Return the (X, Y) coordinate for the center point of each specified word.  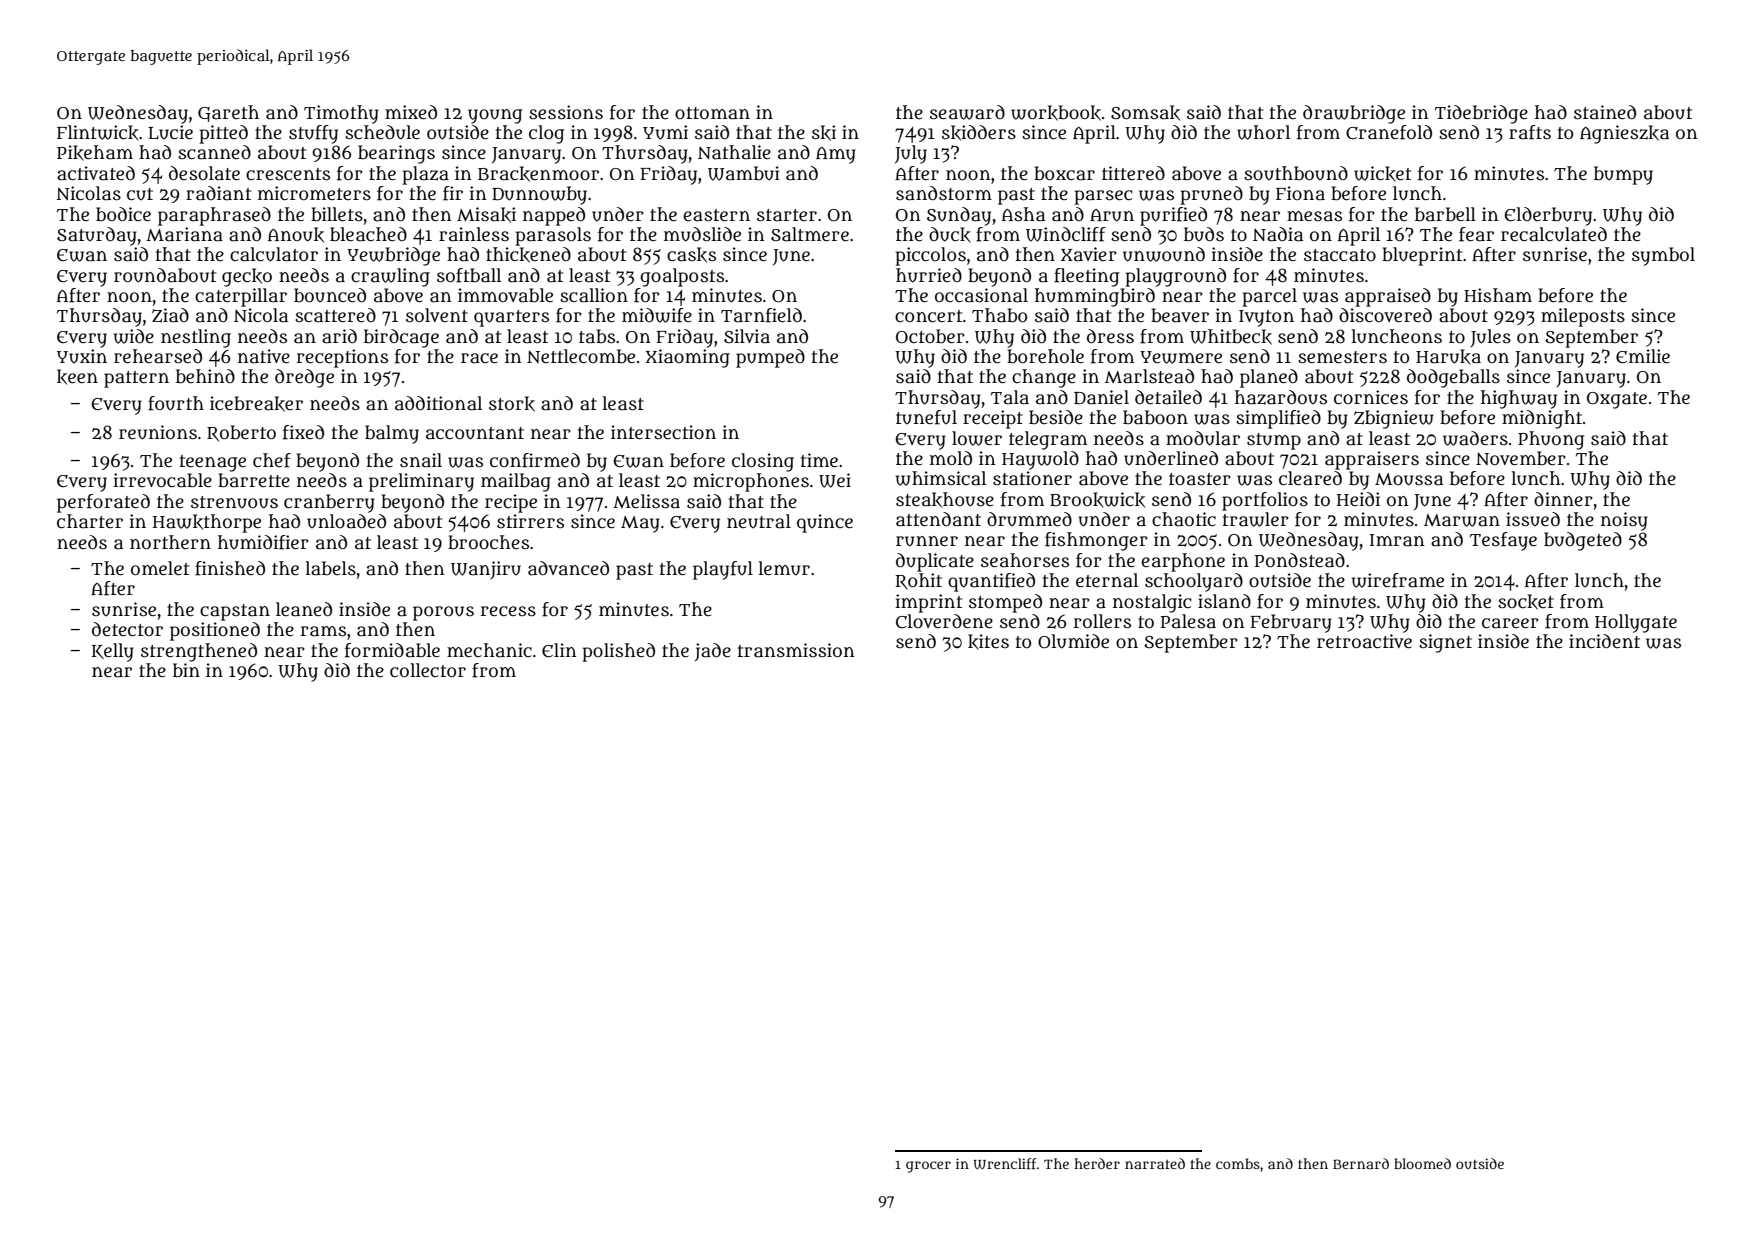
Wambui (744, 173)
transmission (796, 650)
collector (428, 670)
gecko (247, 277)
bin (186, 670)
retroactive (1364, 641)
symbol (1663, 256)
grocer (928, 1167)
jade (713, 652)
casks (691, 255)
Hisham (1498, 295)
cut (140, 194)
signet (1445, 643)
